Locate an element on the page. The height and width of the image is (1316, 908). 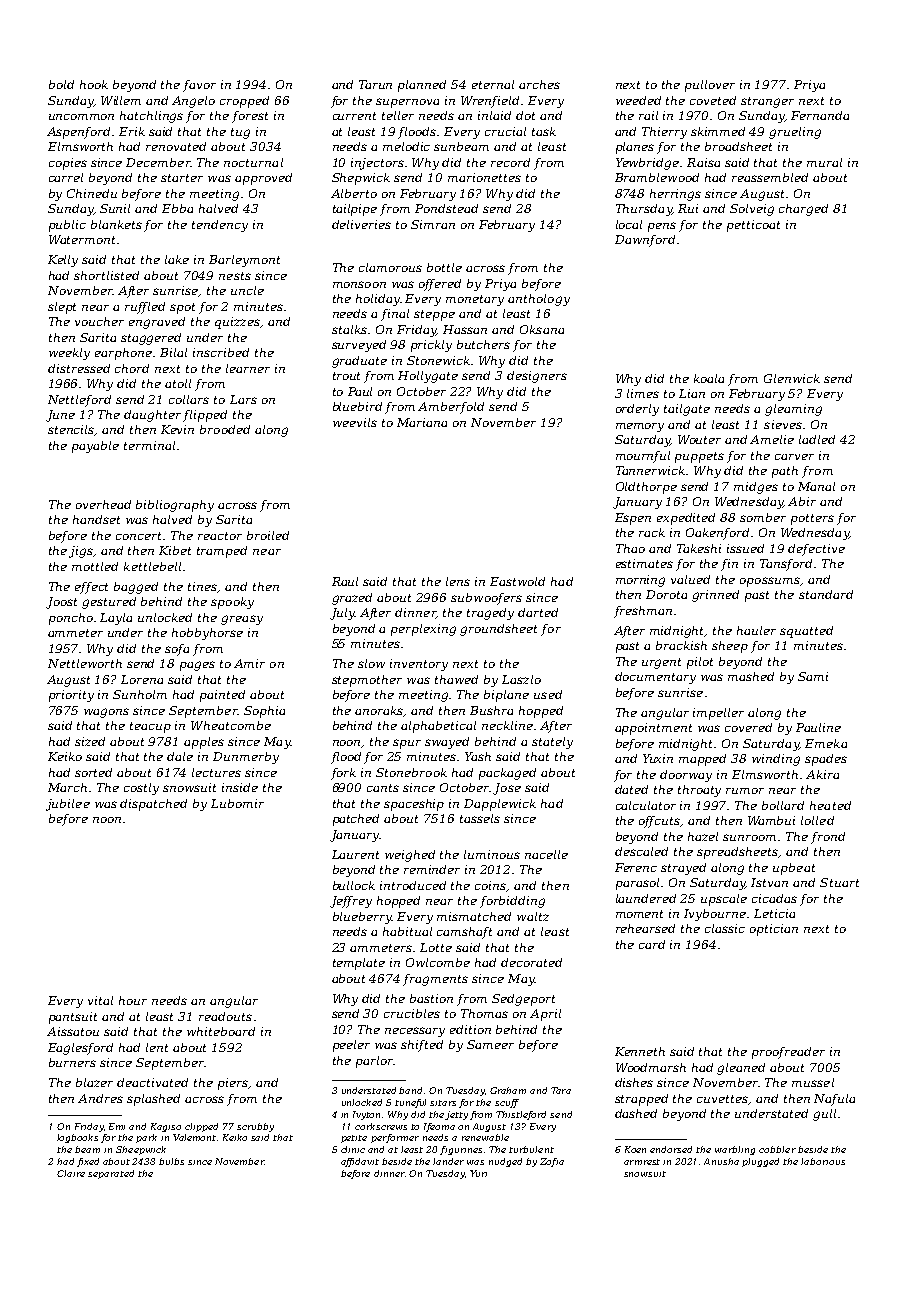
Sami is located at coordinates (813, 676).
